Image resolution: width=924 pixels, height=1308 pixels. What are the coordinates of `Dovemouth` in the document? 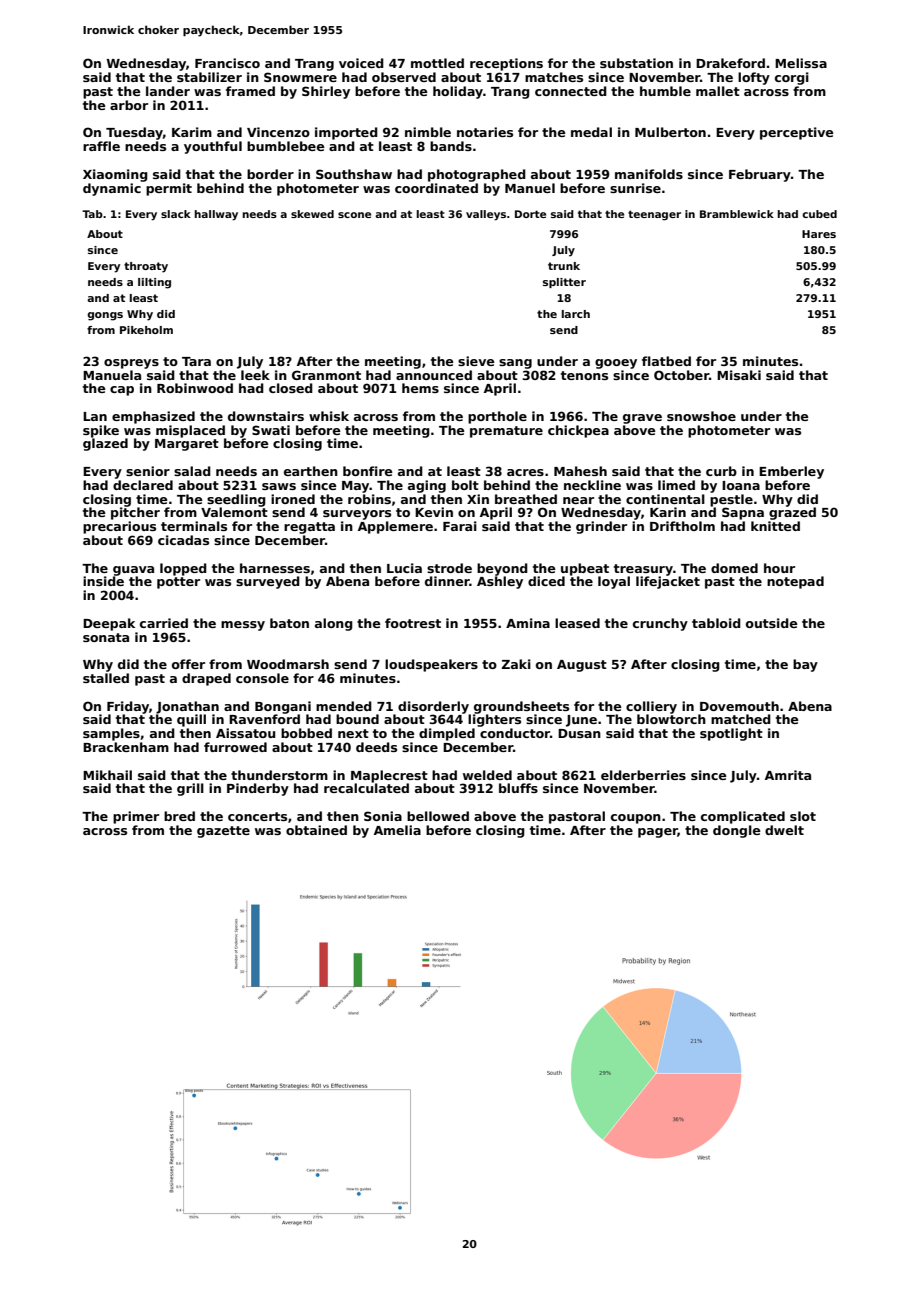 It's located at (739, 706).
